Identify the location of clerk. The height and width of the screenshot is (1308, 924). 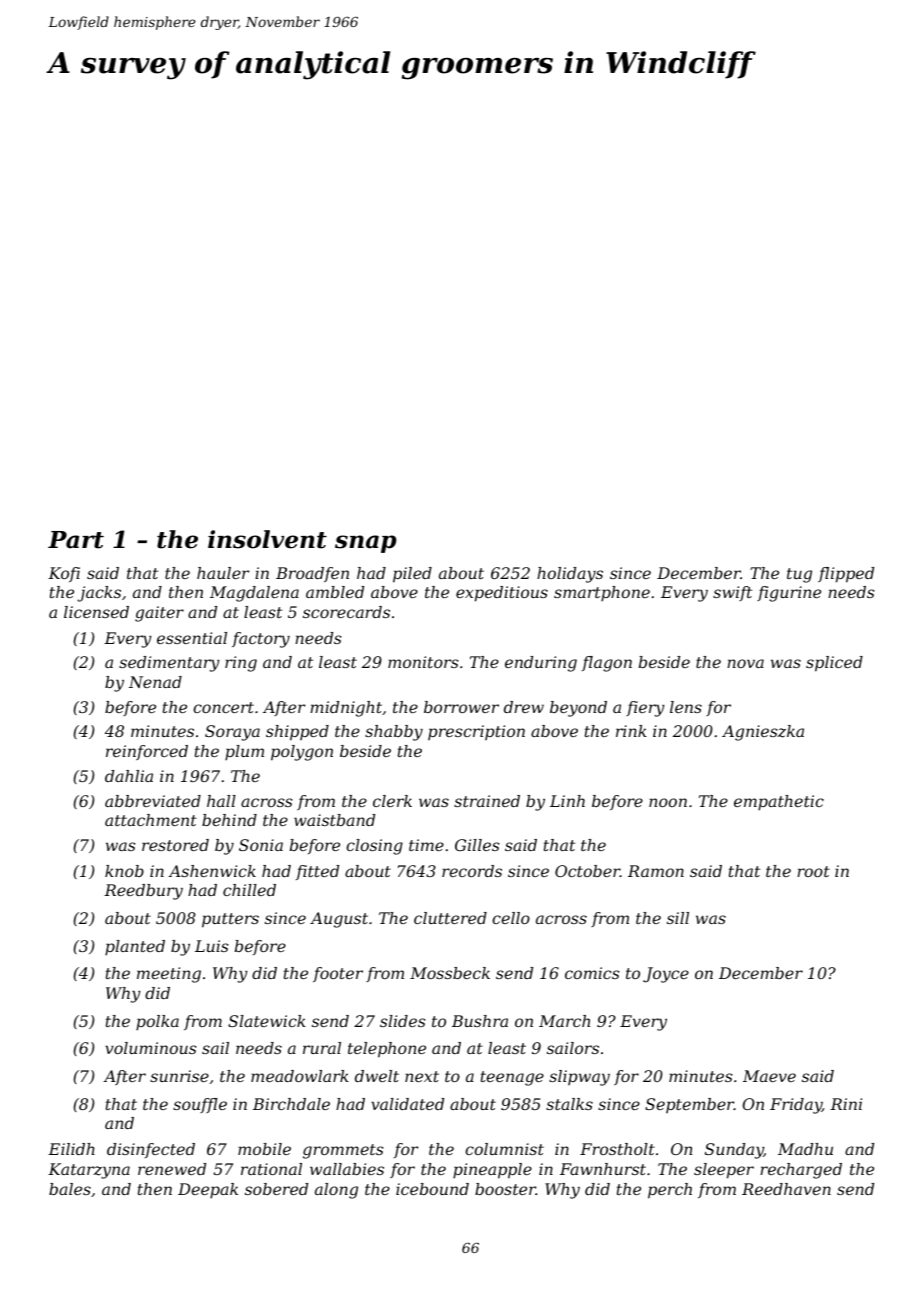
(392, 801).
